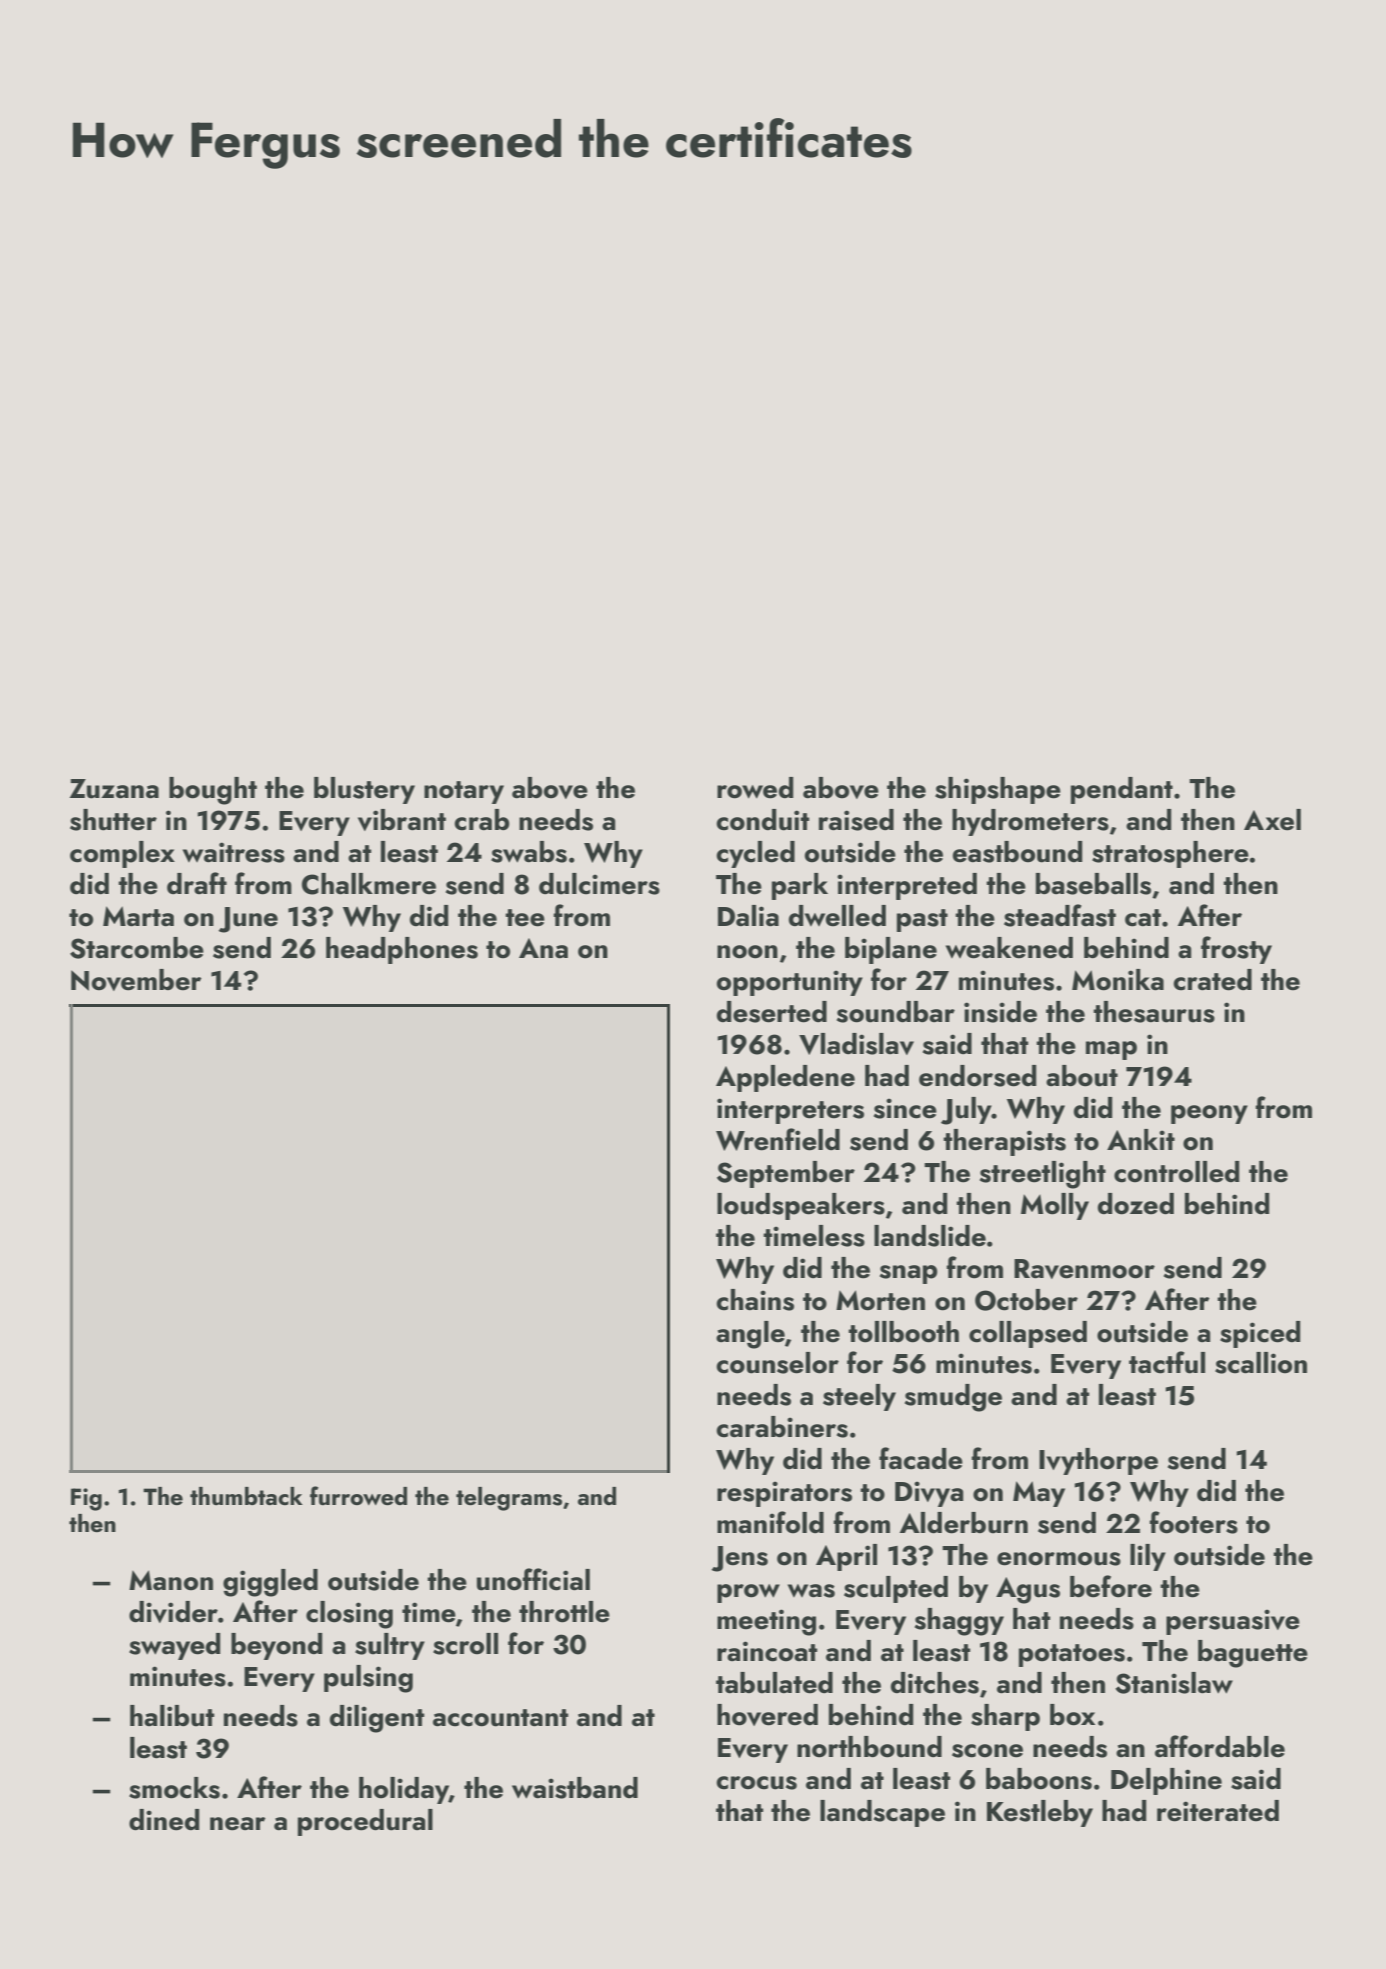  Describe the element at coordinates (402, 950) in the page. I see `headphones` at that location.
